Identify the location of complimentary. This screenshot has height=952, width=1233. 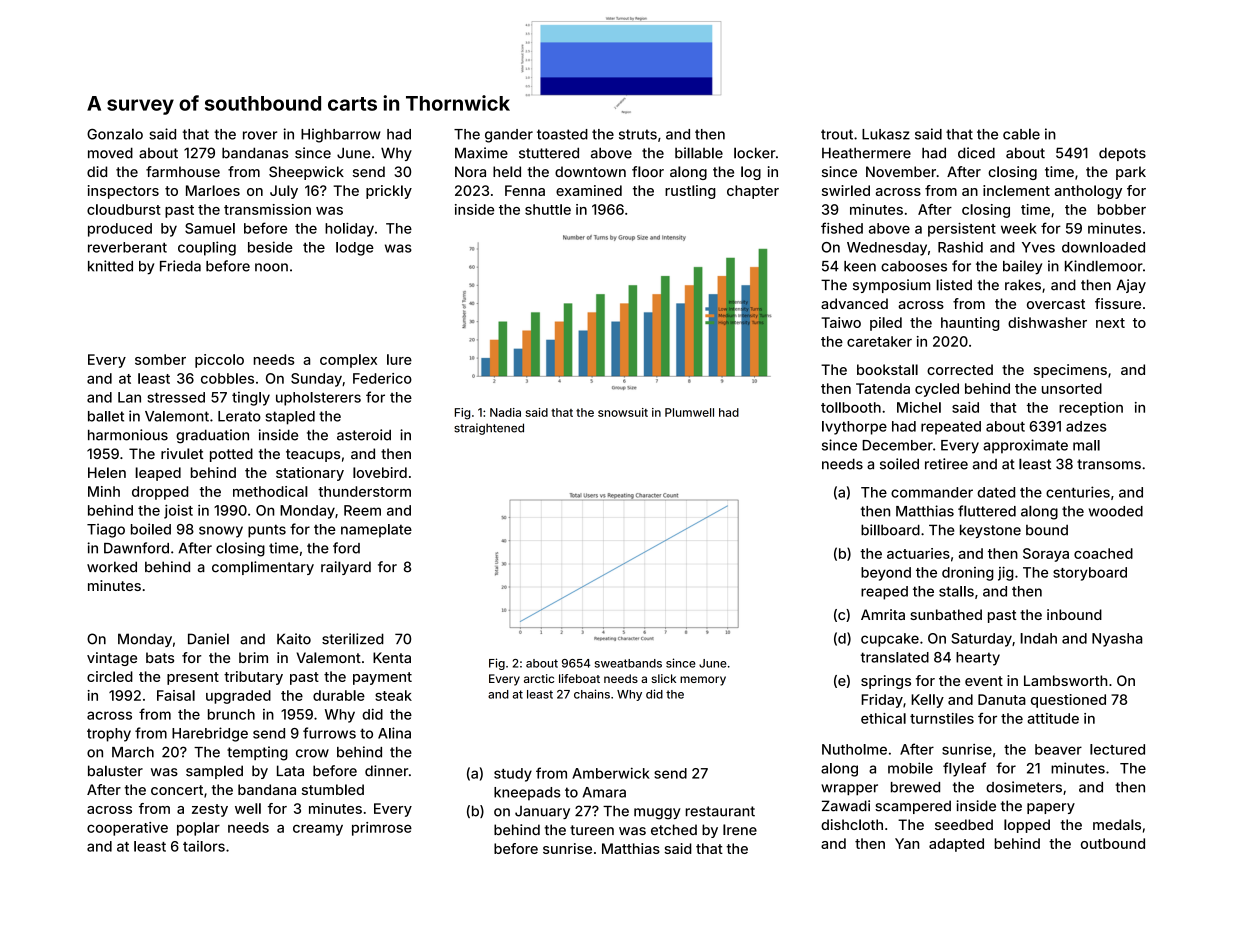
(263, 568).
